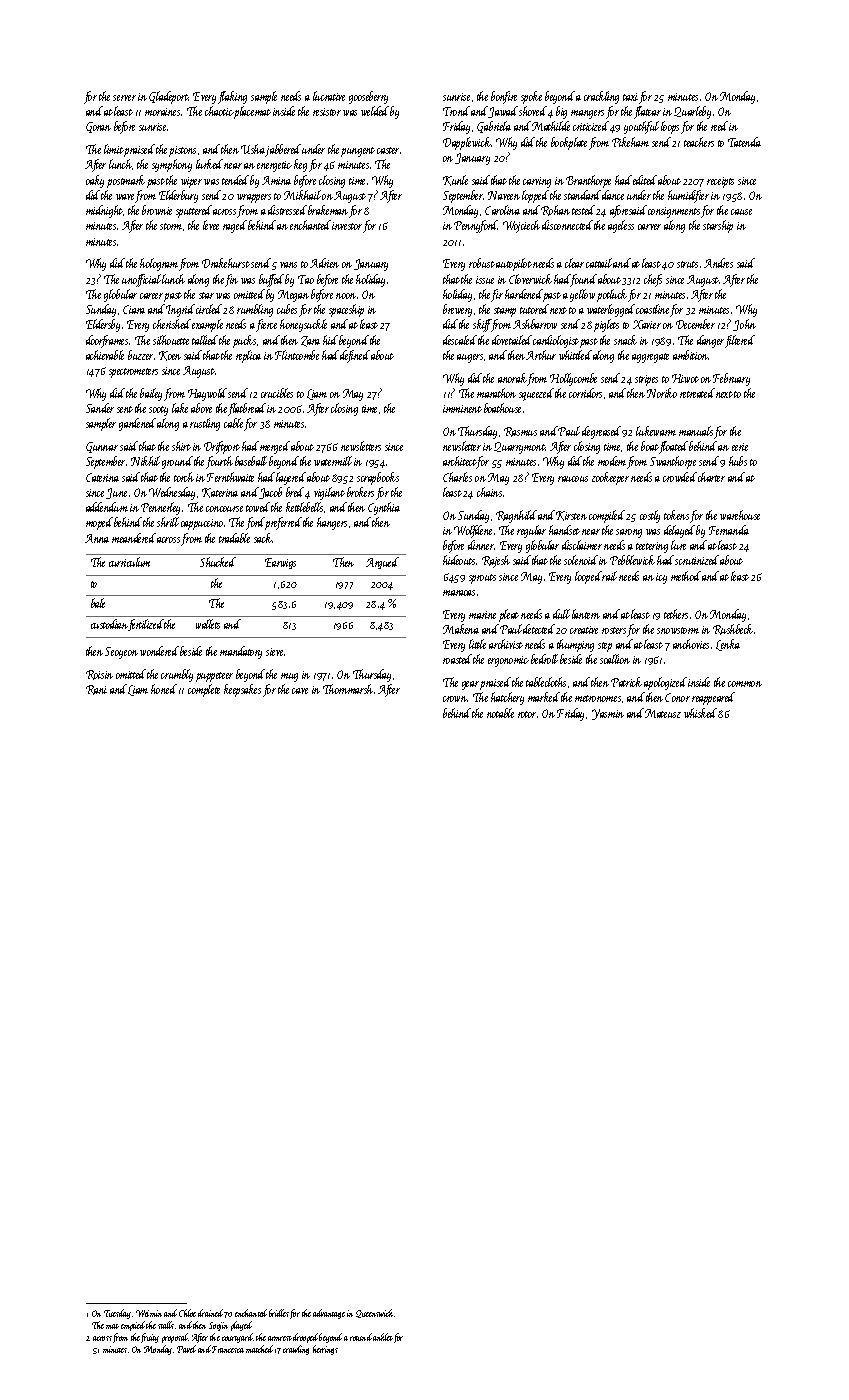 The width and height of the screenshot is (849, 1400). What do you see at coordinates (361, 1337) in the screenshot?
I see `rotund` at bounding box center [361, 1337].
